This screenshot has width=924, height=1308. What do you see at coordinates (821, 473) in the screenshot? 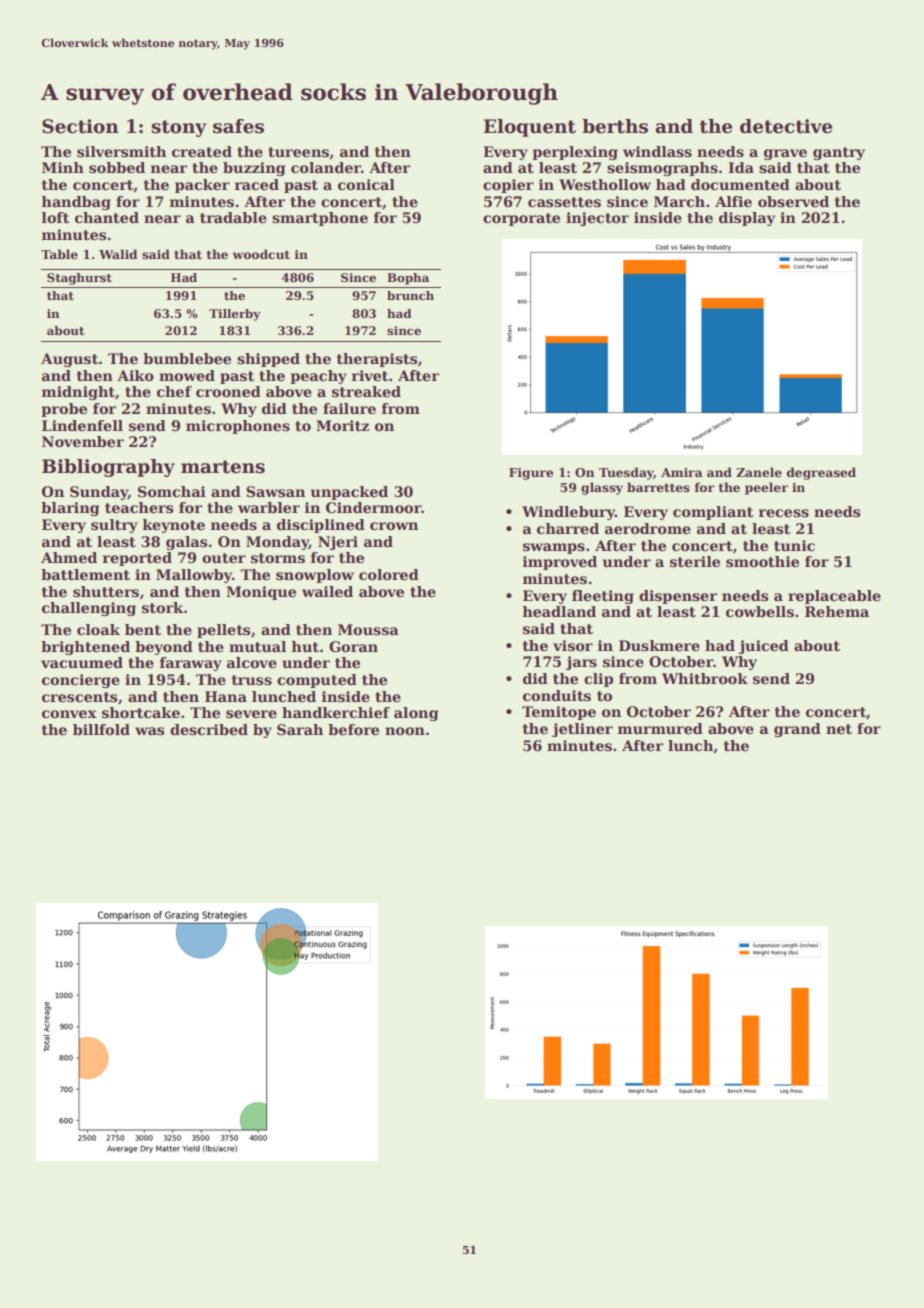
I see `degreased` at bounding box center [821, 473].
